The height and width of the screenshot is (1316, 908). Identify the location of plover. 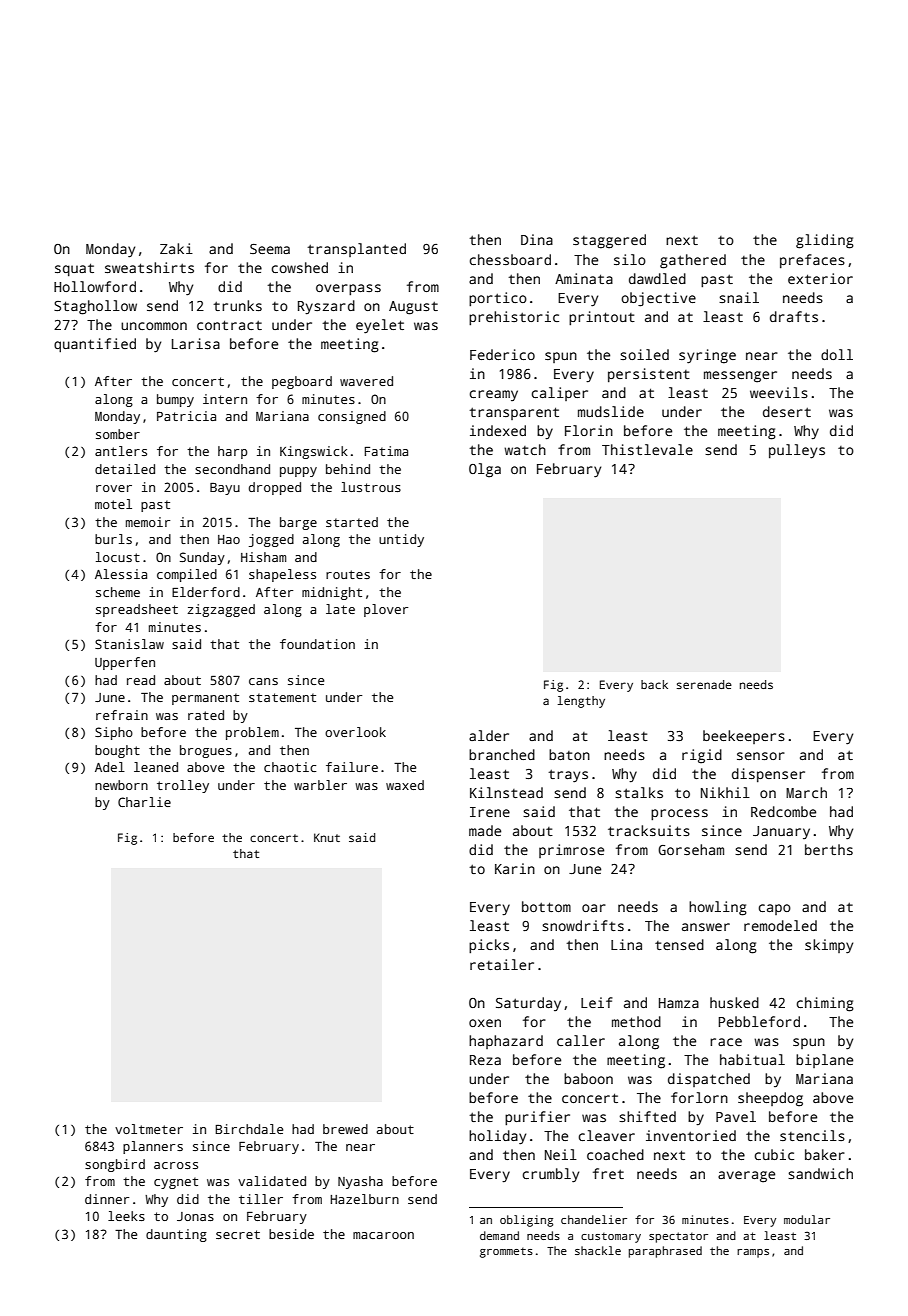
(386, 610).
